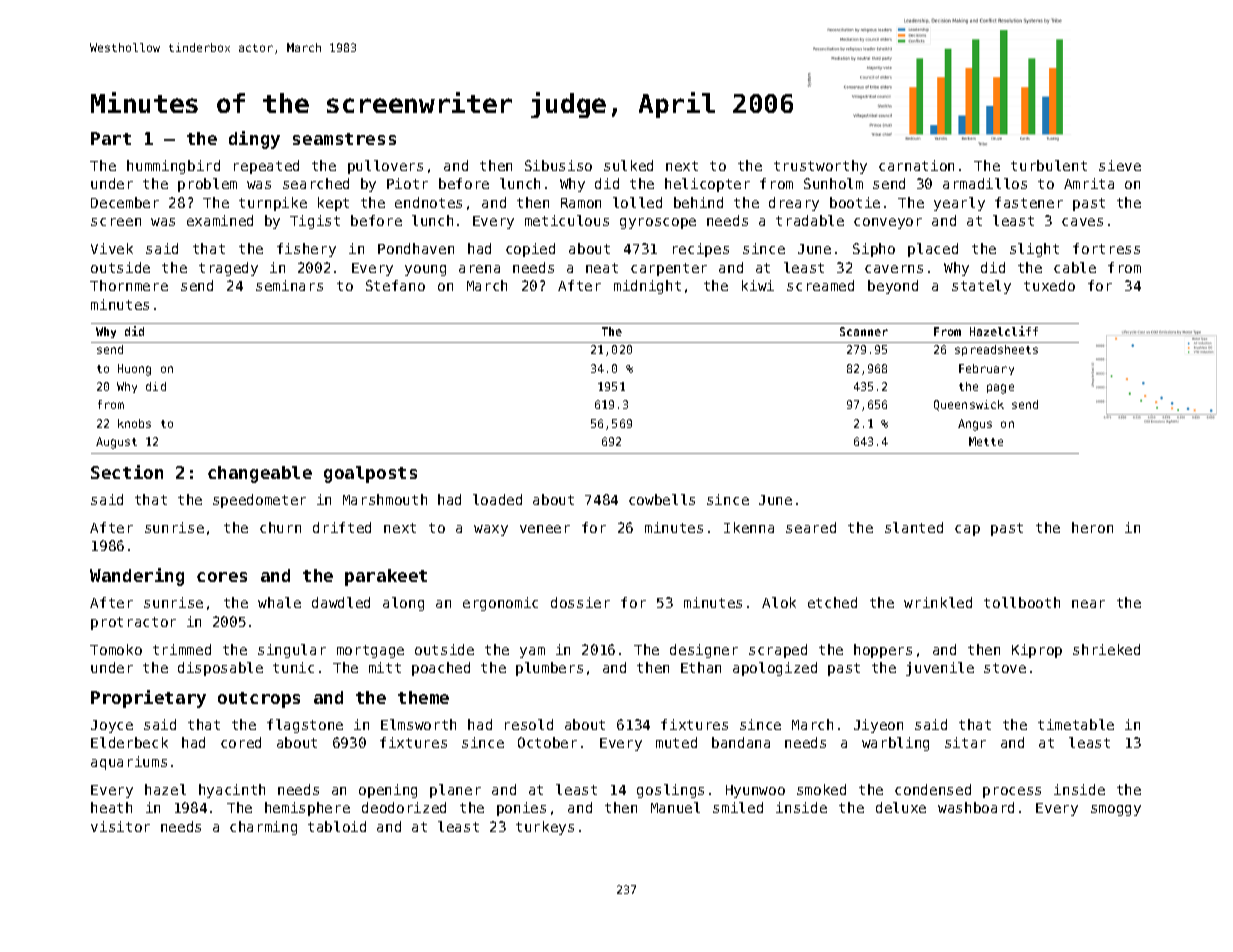 The width and height of the document is (1233, 952). Describe the element at coordinates (933, 250) in the document. I see `placed` at that location.
